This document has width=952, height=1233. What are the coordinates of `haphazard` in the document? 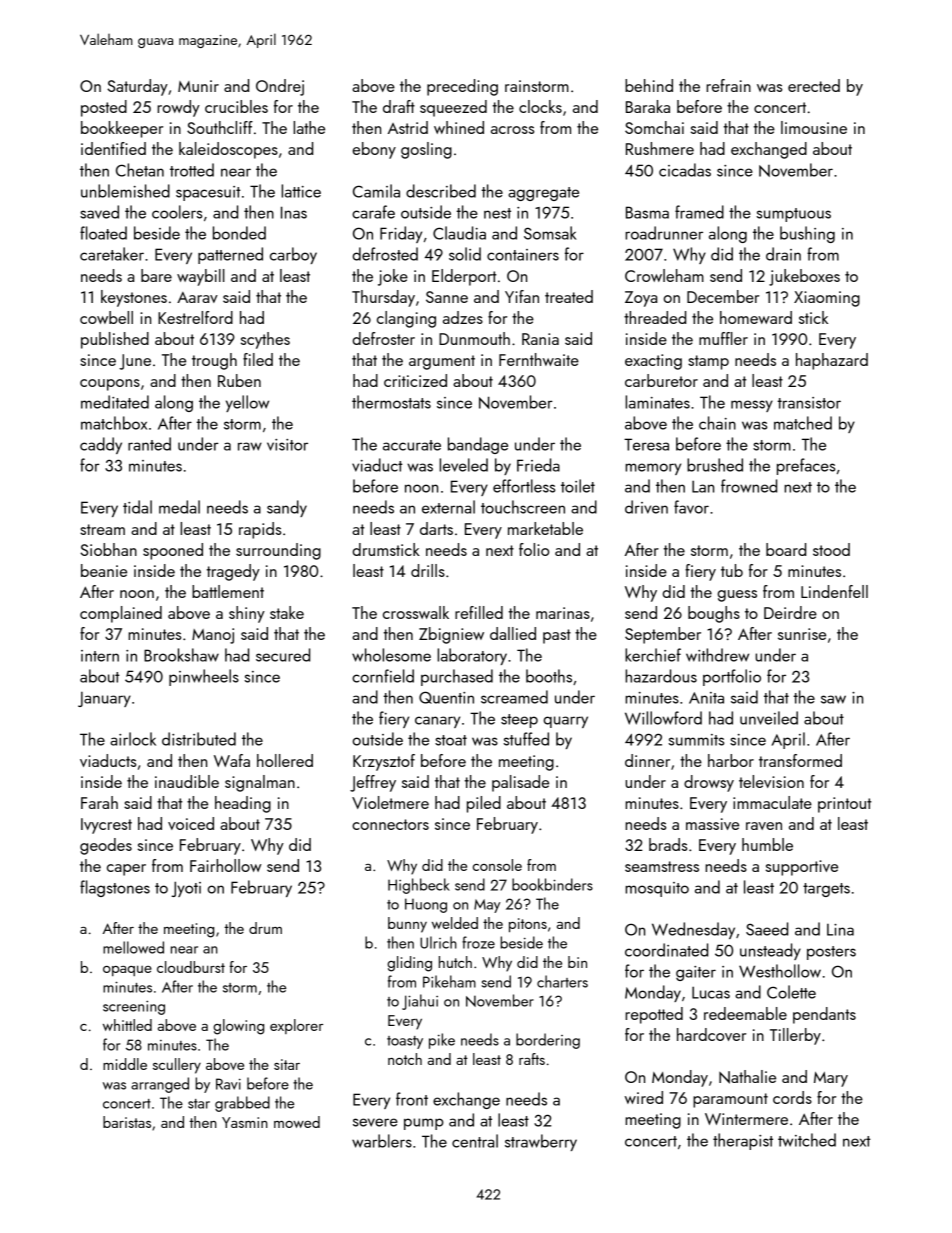 It's located at (832, 361).
